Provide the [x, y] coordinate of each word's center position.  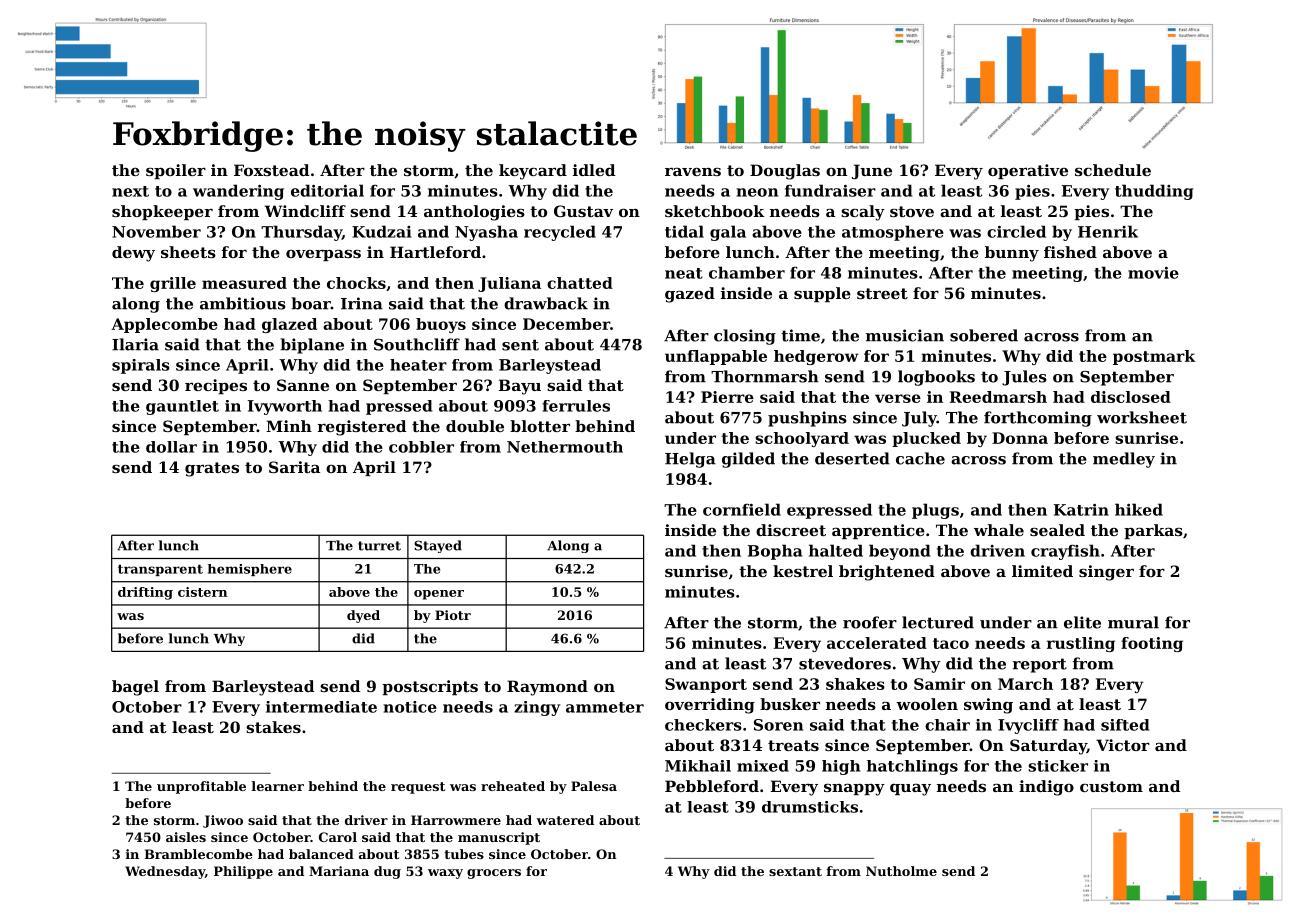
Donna [1020, 438]
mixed [763, 766]
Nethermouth [565, 447]
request [418, 788]
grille [173, 284]
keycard [533, 172]
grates [212, 469]
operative [1028, 171]
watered [565, 820]
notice [410, 707]
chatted [580, 283]
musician [905, 335]
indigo [1046, 788]
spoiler [176, 171]
